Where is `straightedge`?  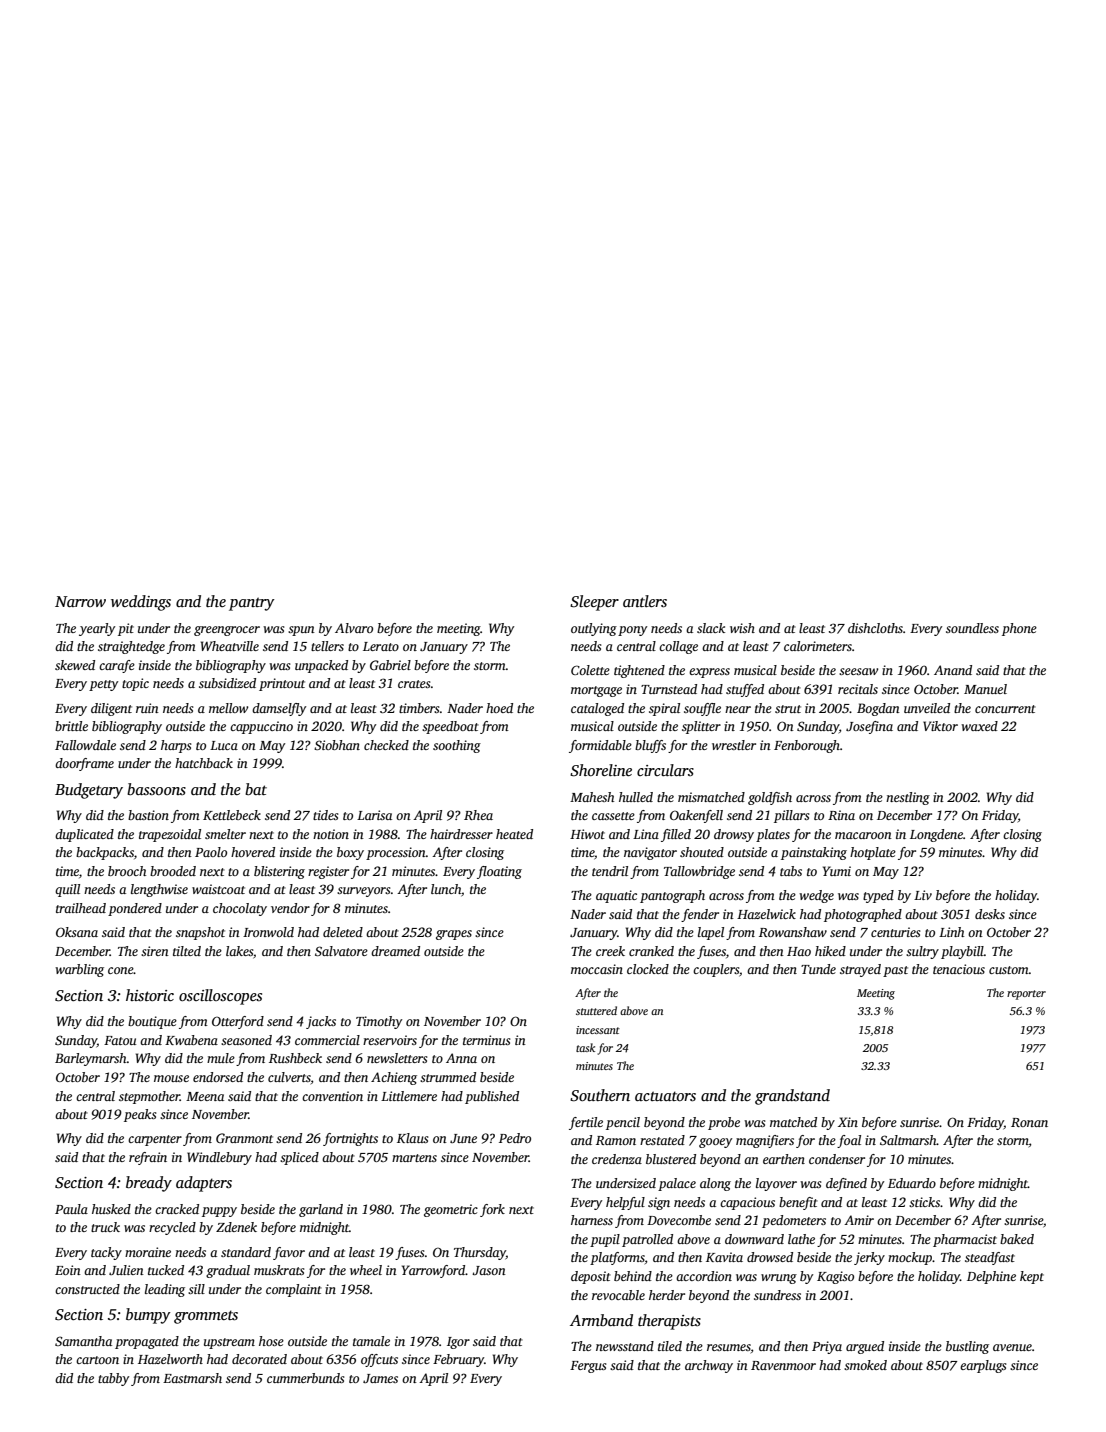
straightedge is located at coordinates (131, 647).
